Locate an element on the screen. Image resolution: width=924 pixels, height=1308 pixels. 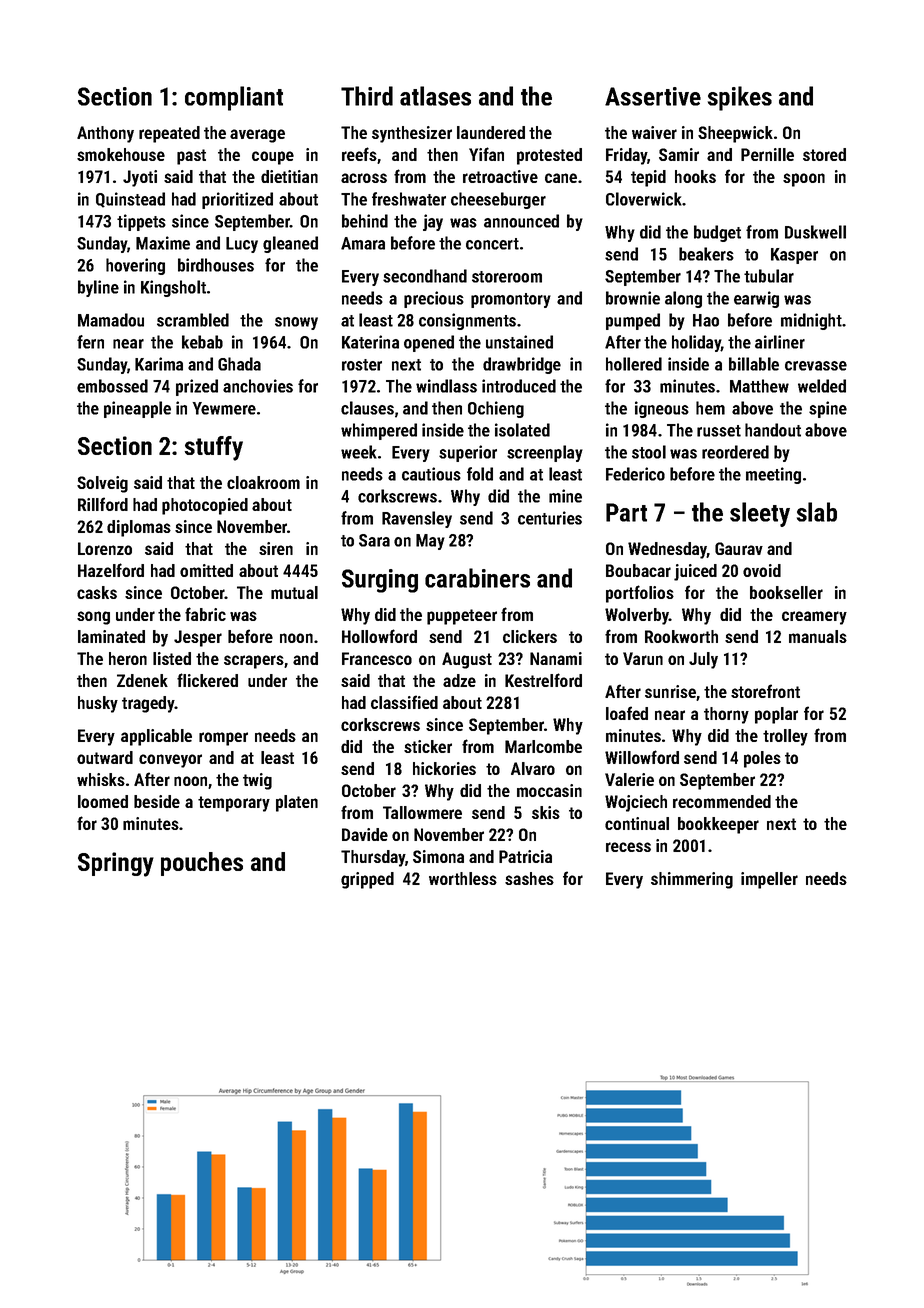
shimmering is located at coordinates (692, 880).
